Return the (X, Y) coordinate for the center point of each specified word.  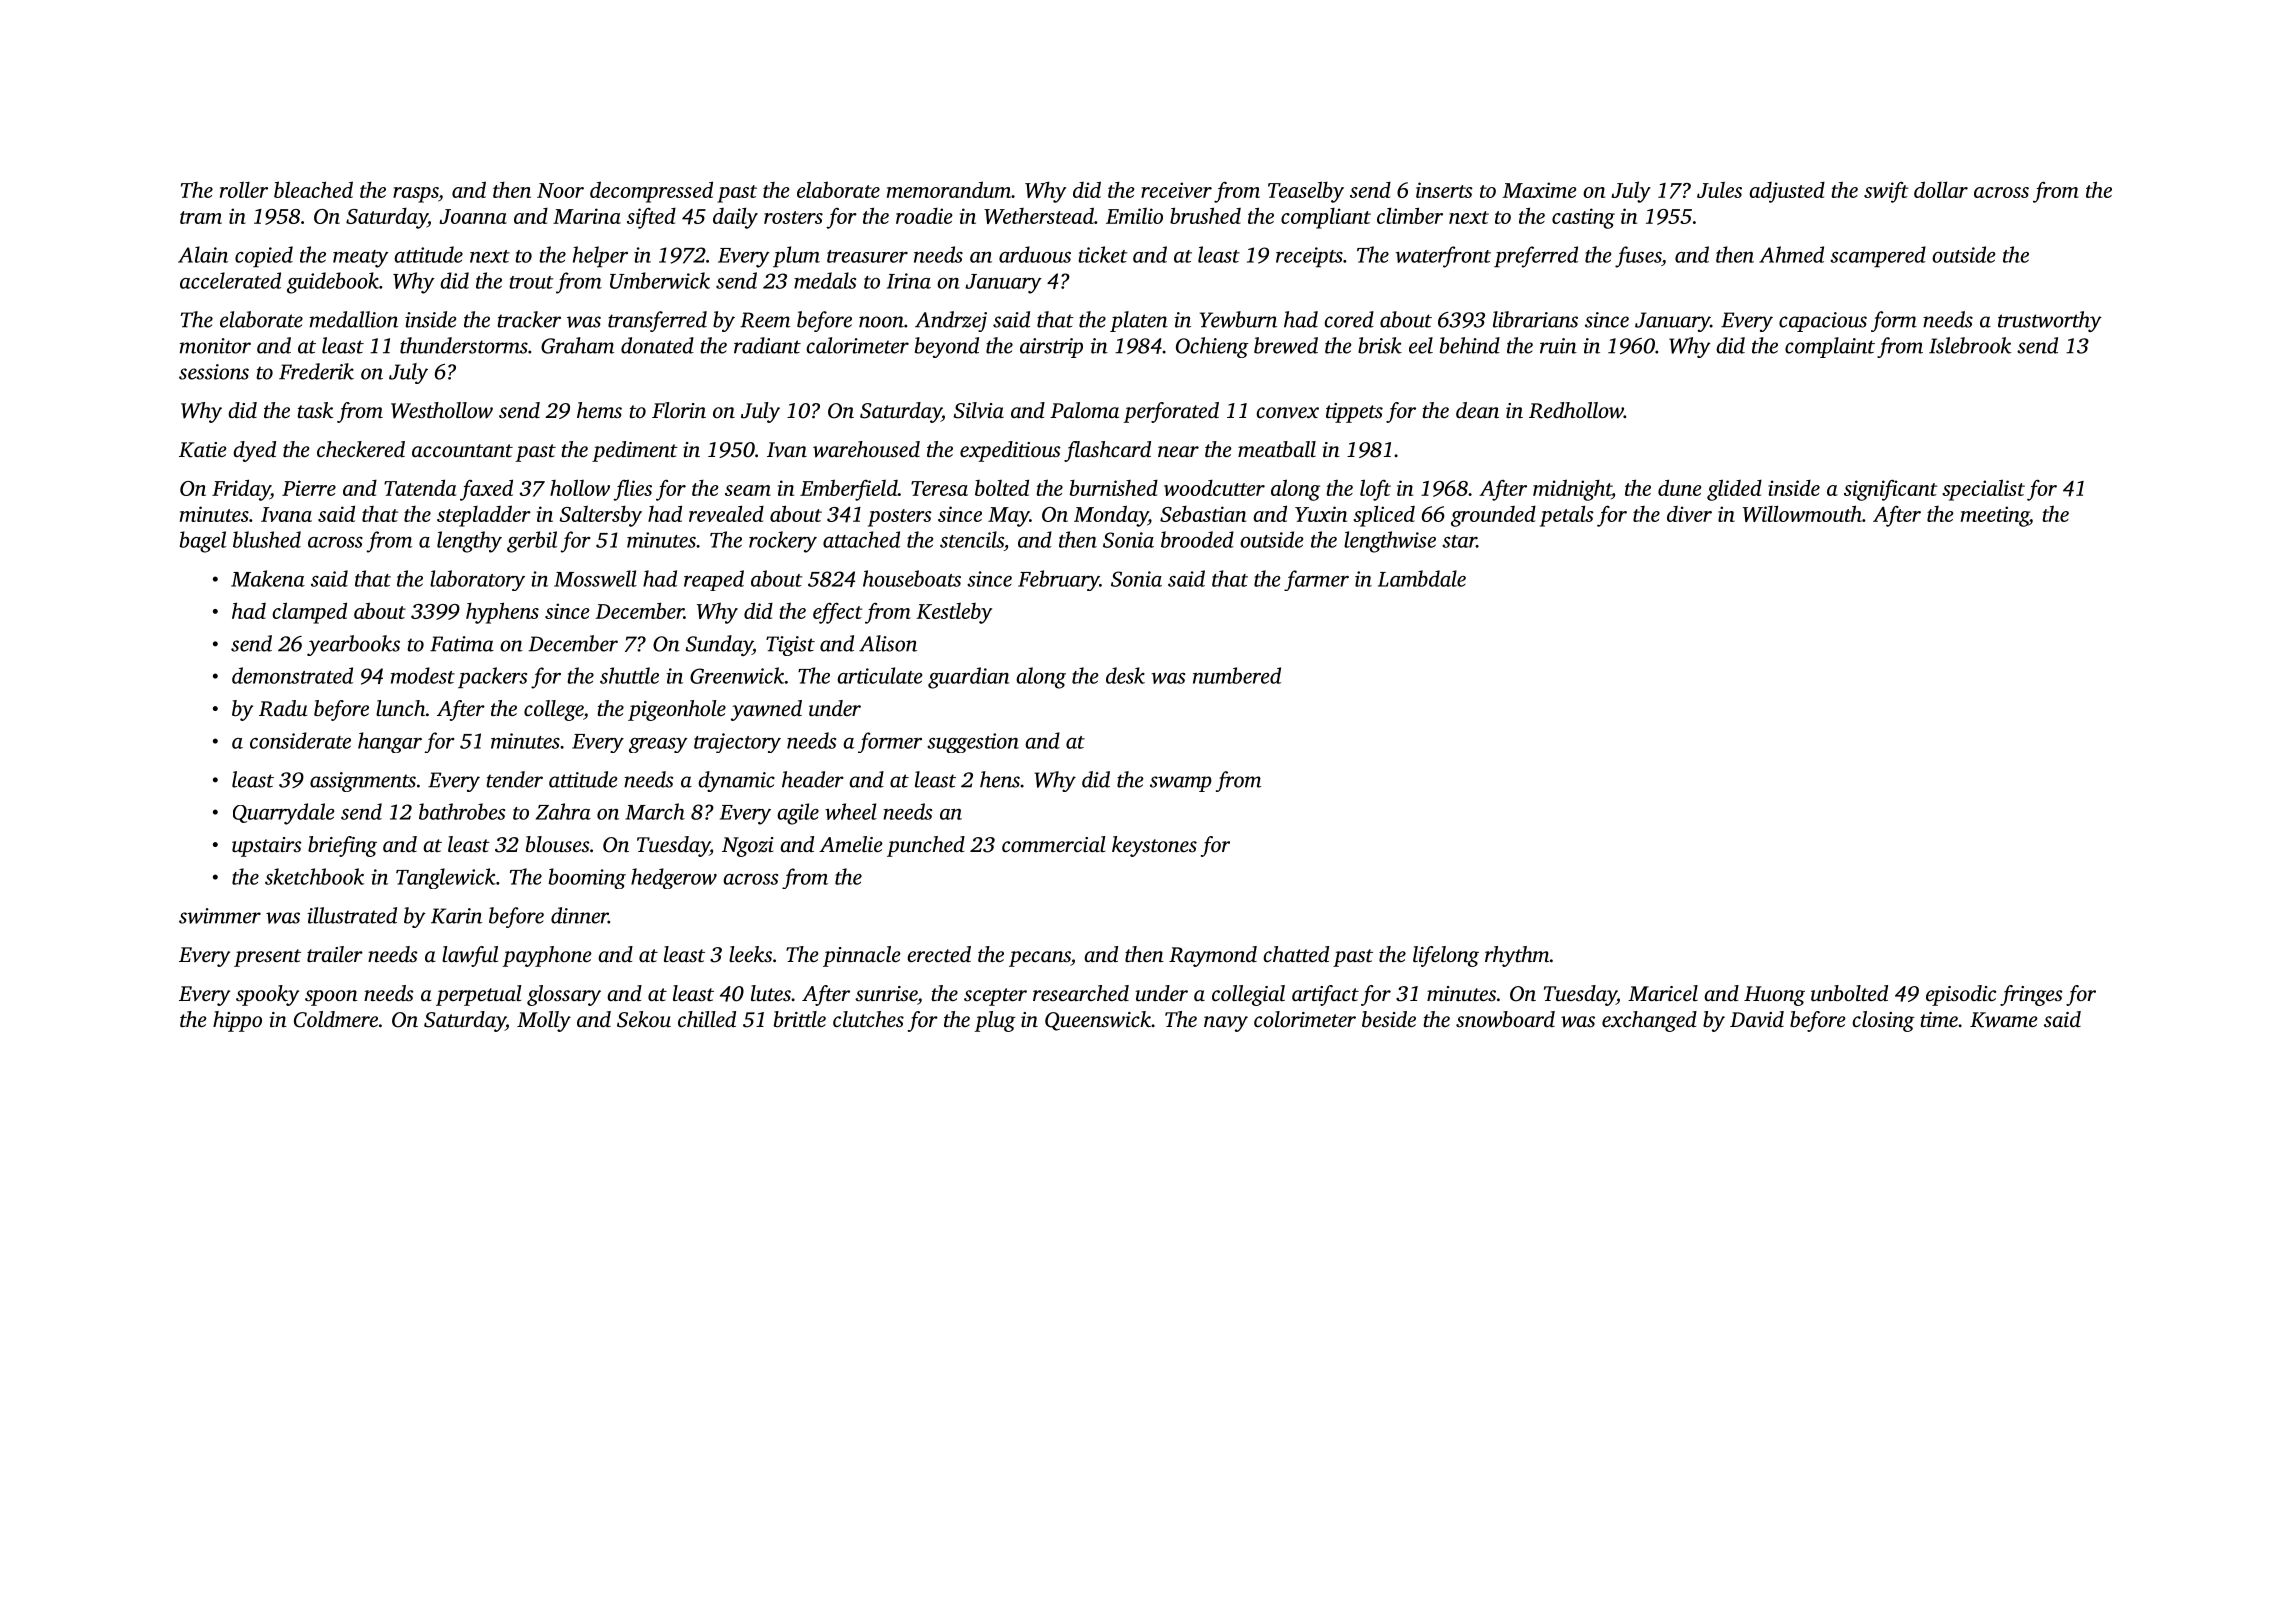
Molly (544, 1021)
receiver (1176, 190)
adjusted (1787, 192)
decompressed (651, 192)
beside (1389, 1019)
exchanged (1649, 1021)
